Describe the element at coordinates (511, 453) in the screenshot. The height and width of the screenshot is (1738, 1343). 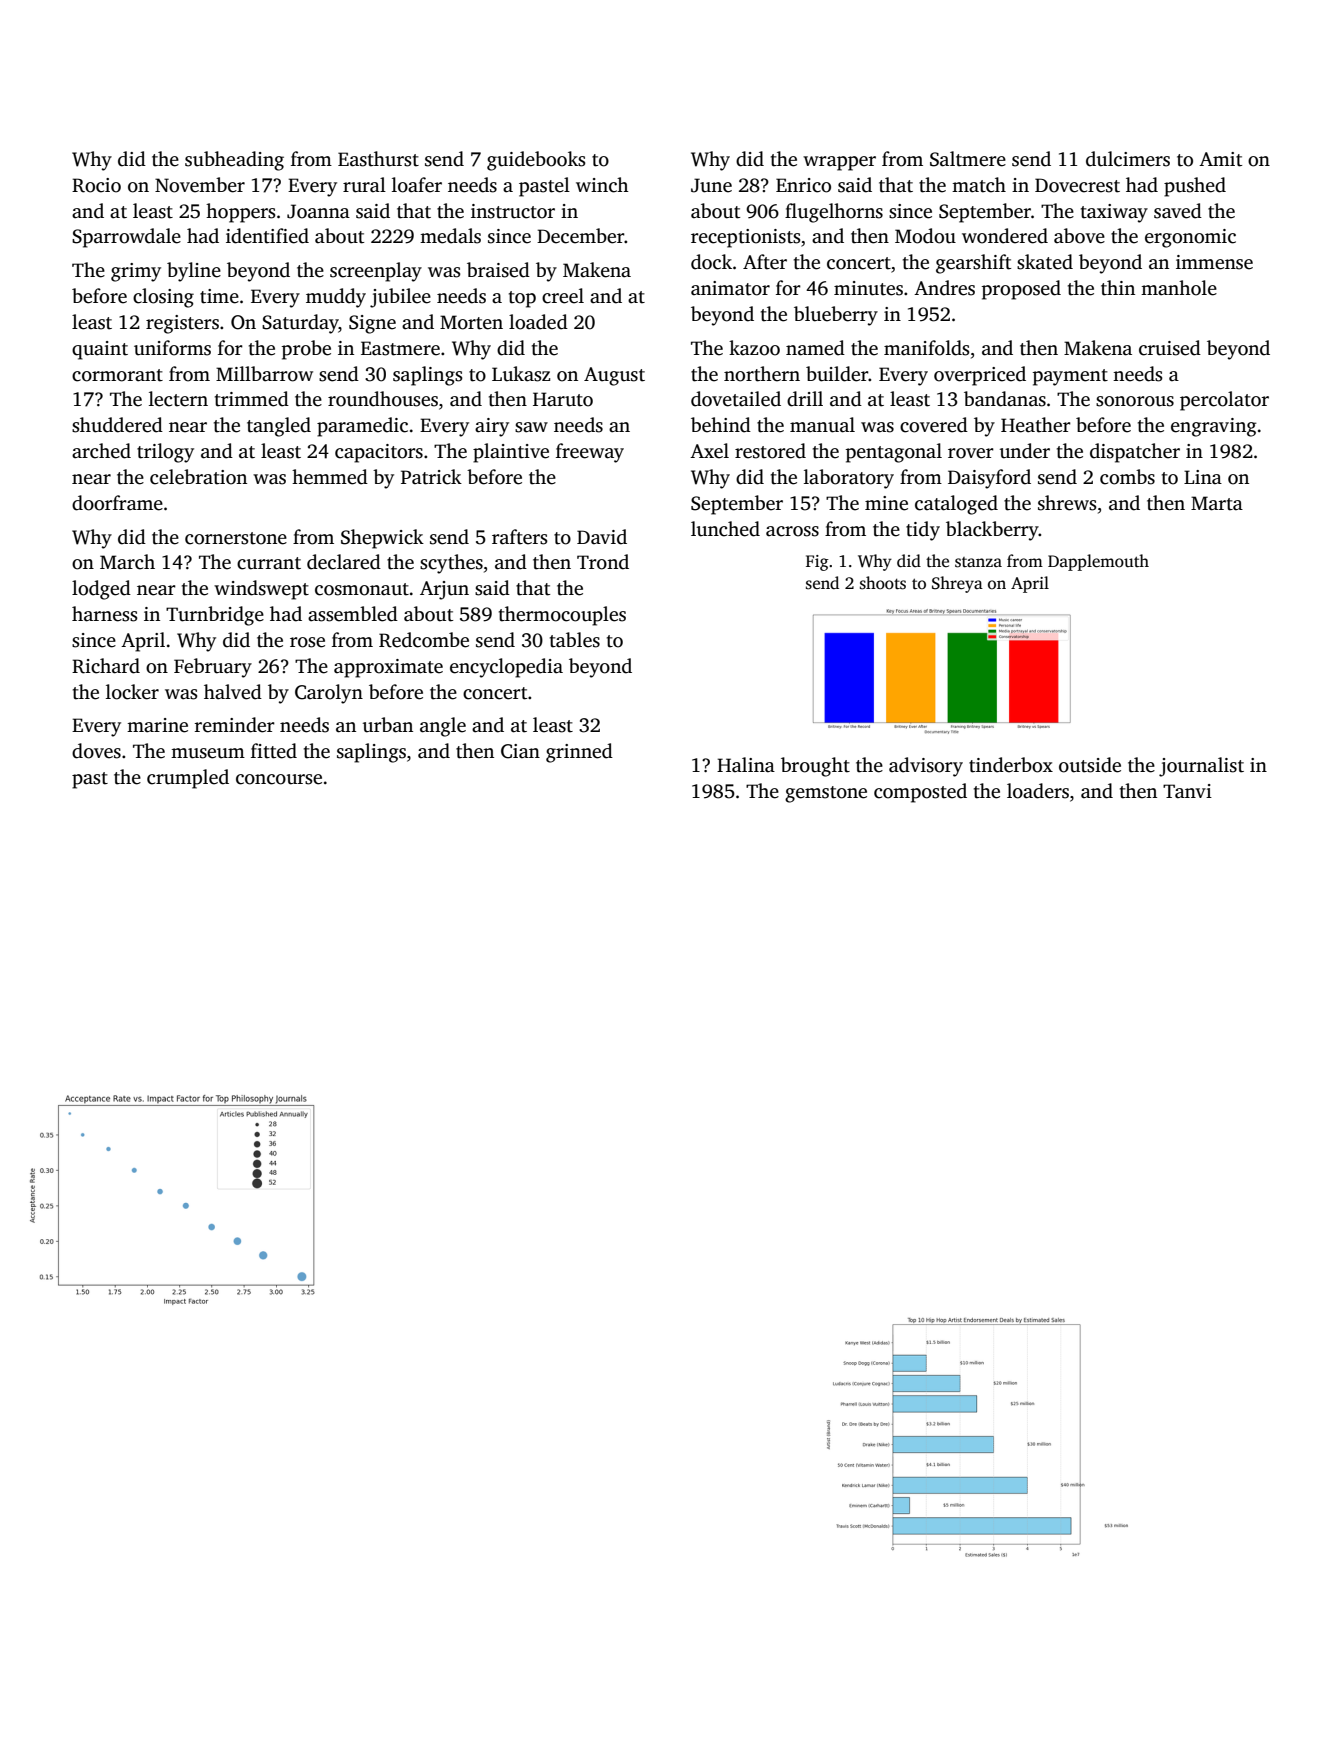
I see `plaintive` at that location.
